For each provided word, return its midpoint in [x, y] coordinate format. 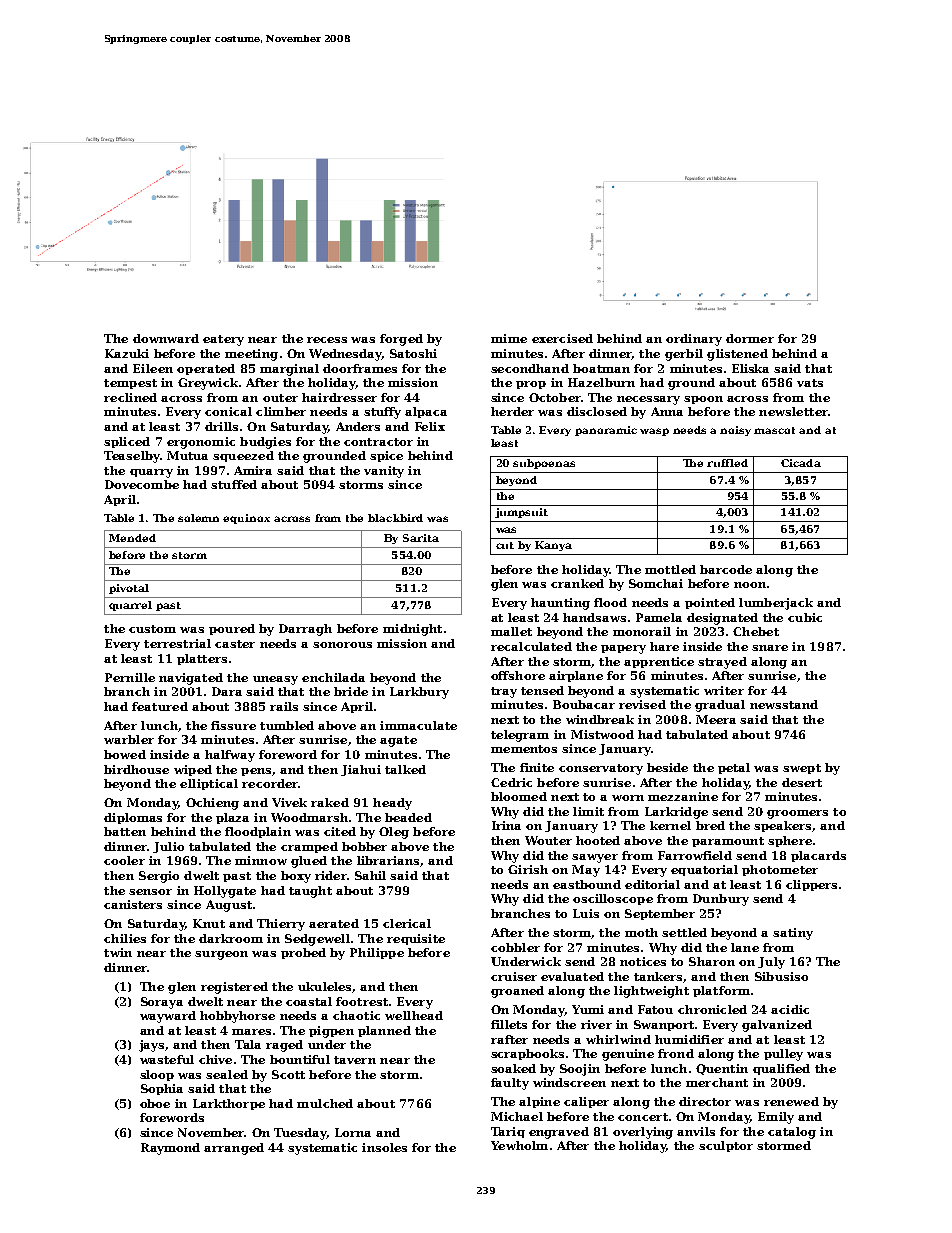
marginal [289, 370]
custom [152, 629]
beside [667, 767]
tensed [542, 690]
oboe [155, 1103]
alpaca [426, 412]
